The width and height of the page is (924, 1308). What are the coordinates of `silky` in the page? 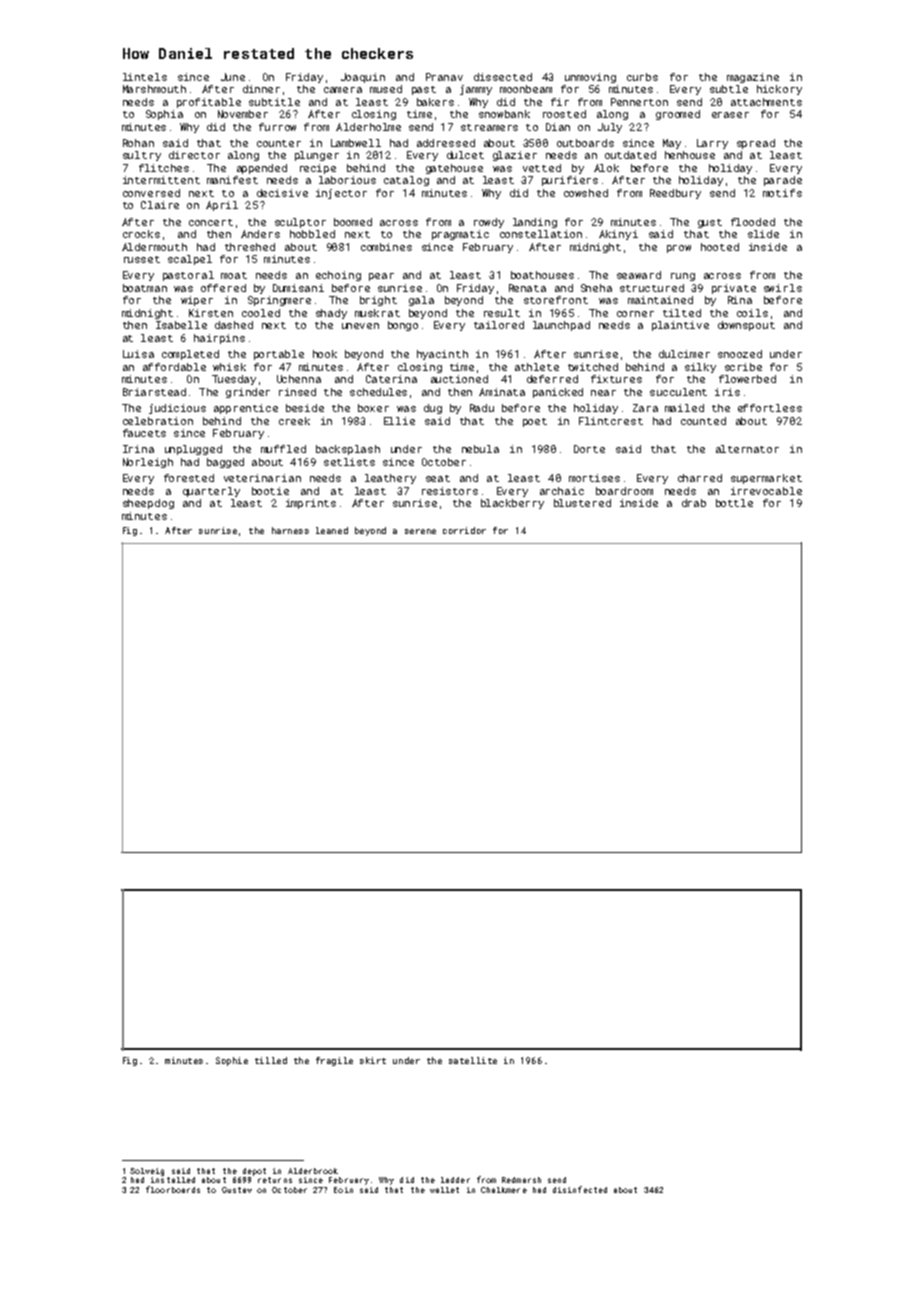 It's located at (700, 368).
